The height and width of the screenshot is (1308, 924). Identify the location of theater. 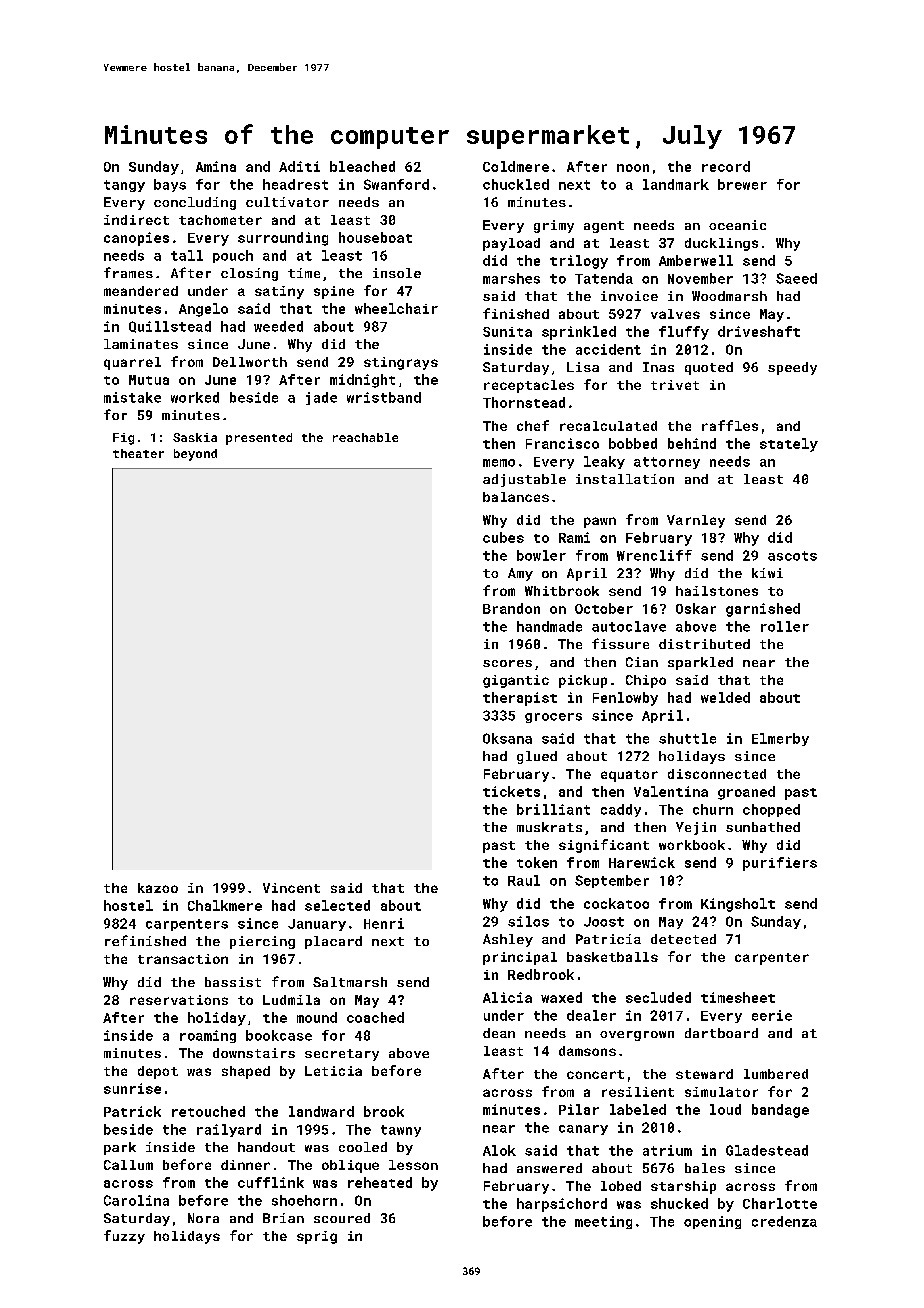
(138, 453).
